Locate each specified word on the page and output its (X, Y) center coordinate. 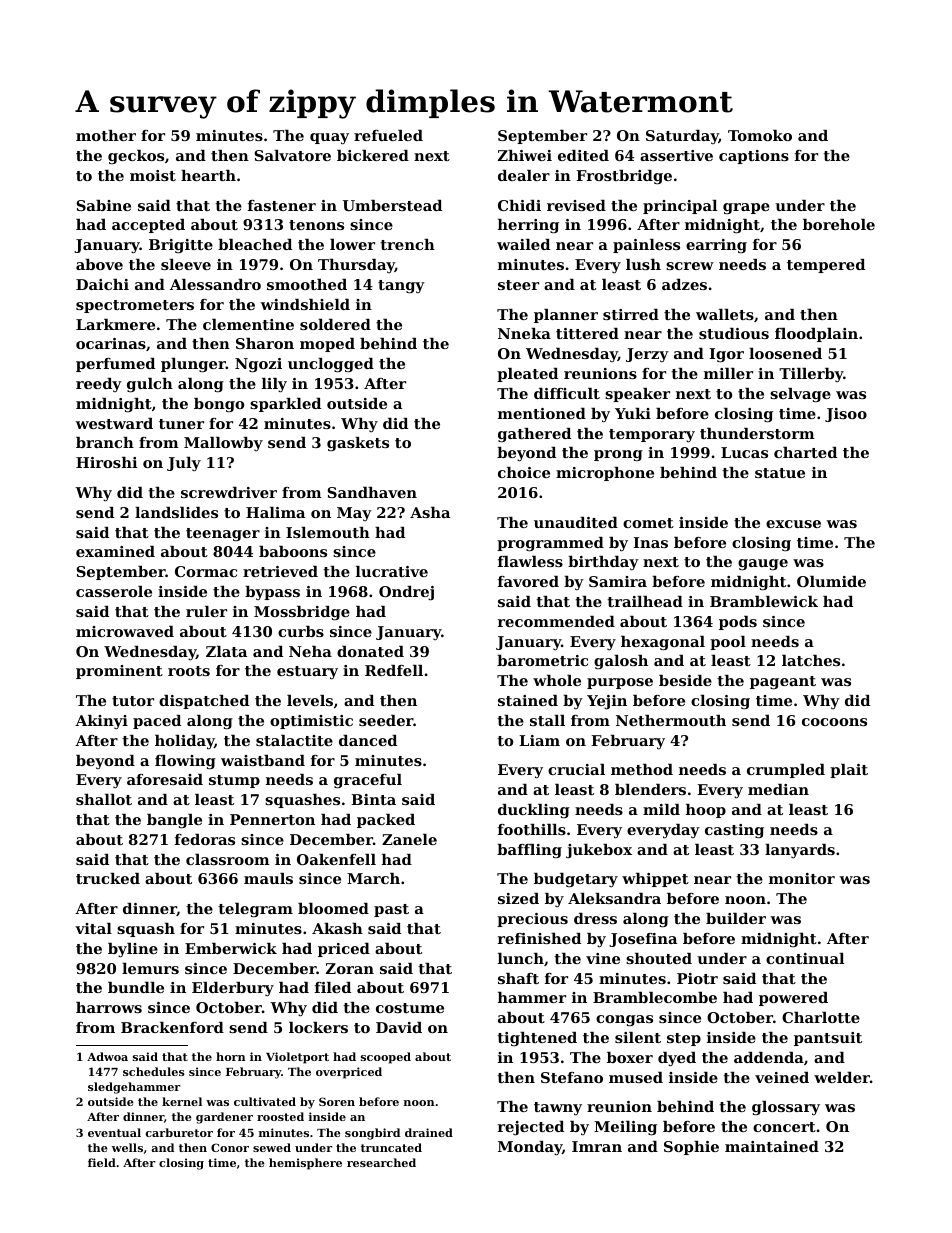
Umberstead (392, 205)
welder (842, 1077)
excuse (793, 524)
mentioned (542, 413)
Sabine (103, 205)
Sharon (265, 343)
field (102, 1162)
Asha (430, 512)
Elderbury (233, 989)
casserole (114, 591)
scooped (386, 1058)
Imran (597, 1146)
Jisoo (846, 415)
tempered (826, 266)
